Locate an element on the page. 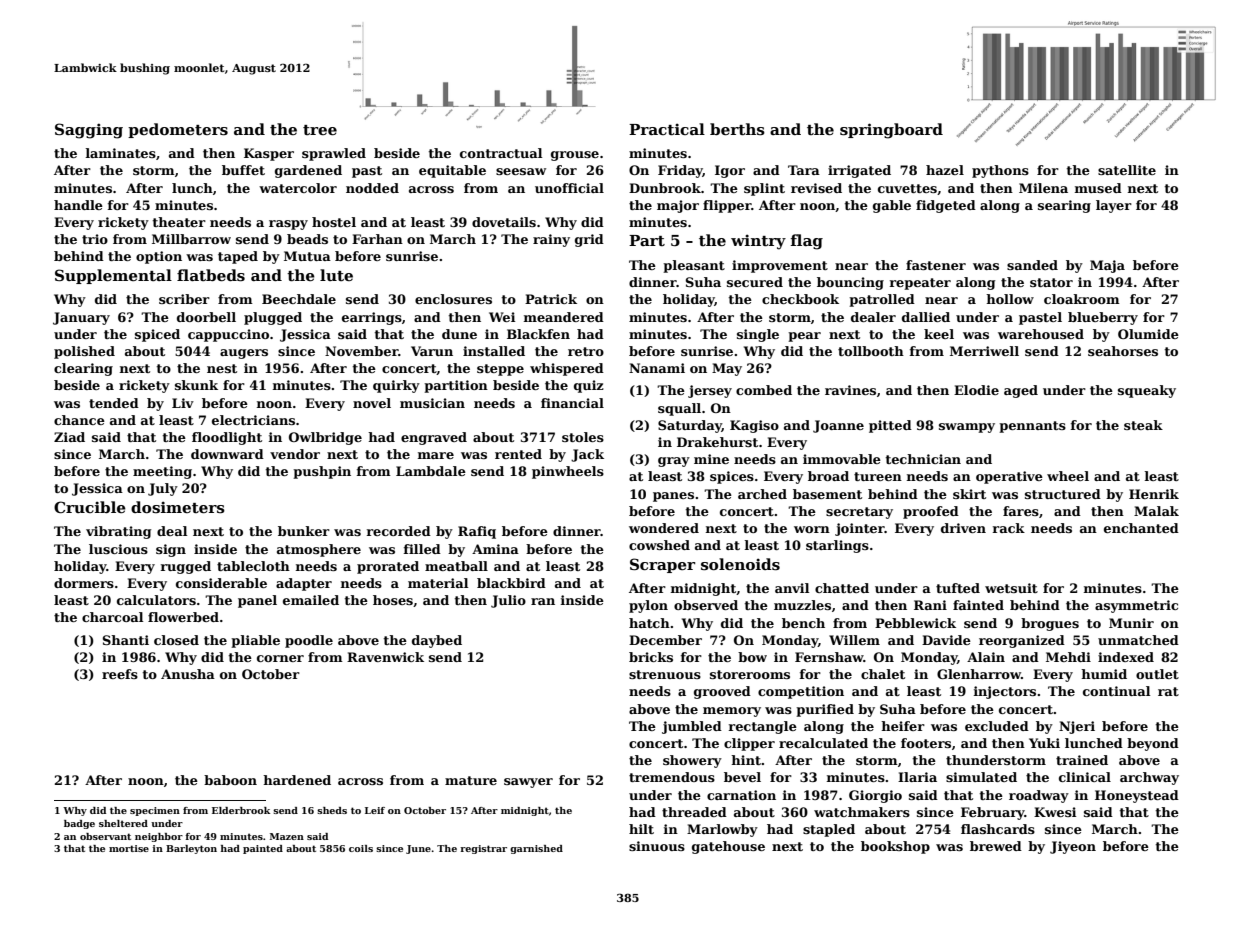  searing is located at coordinates (1064, 206).
